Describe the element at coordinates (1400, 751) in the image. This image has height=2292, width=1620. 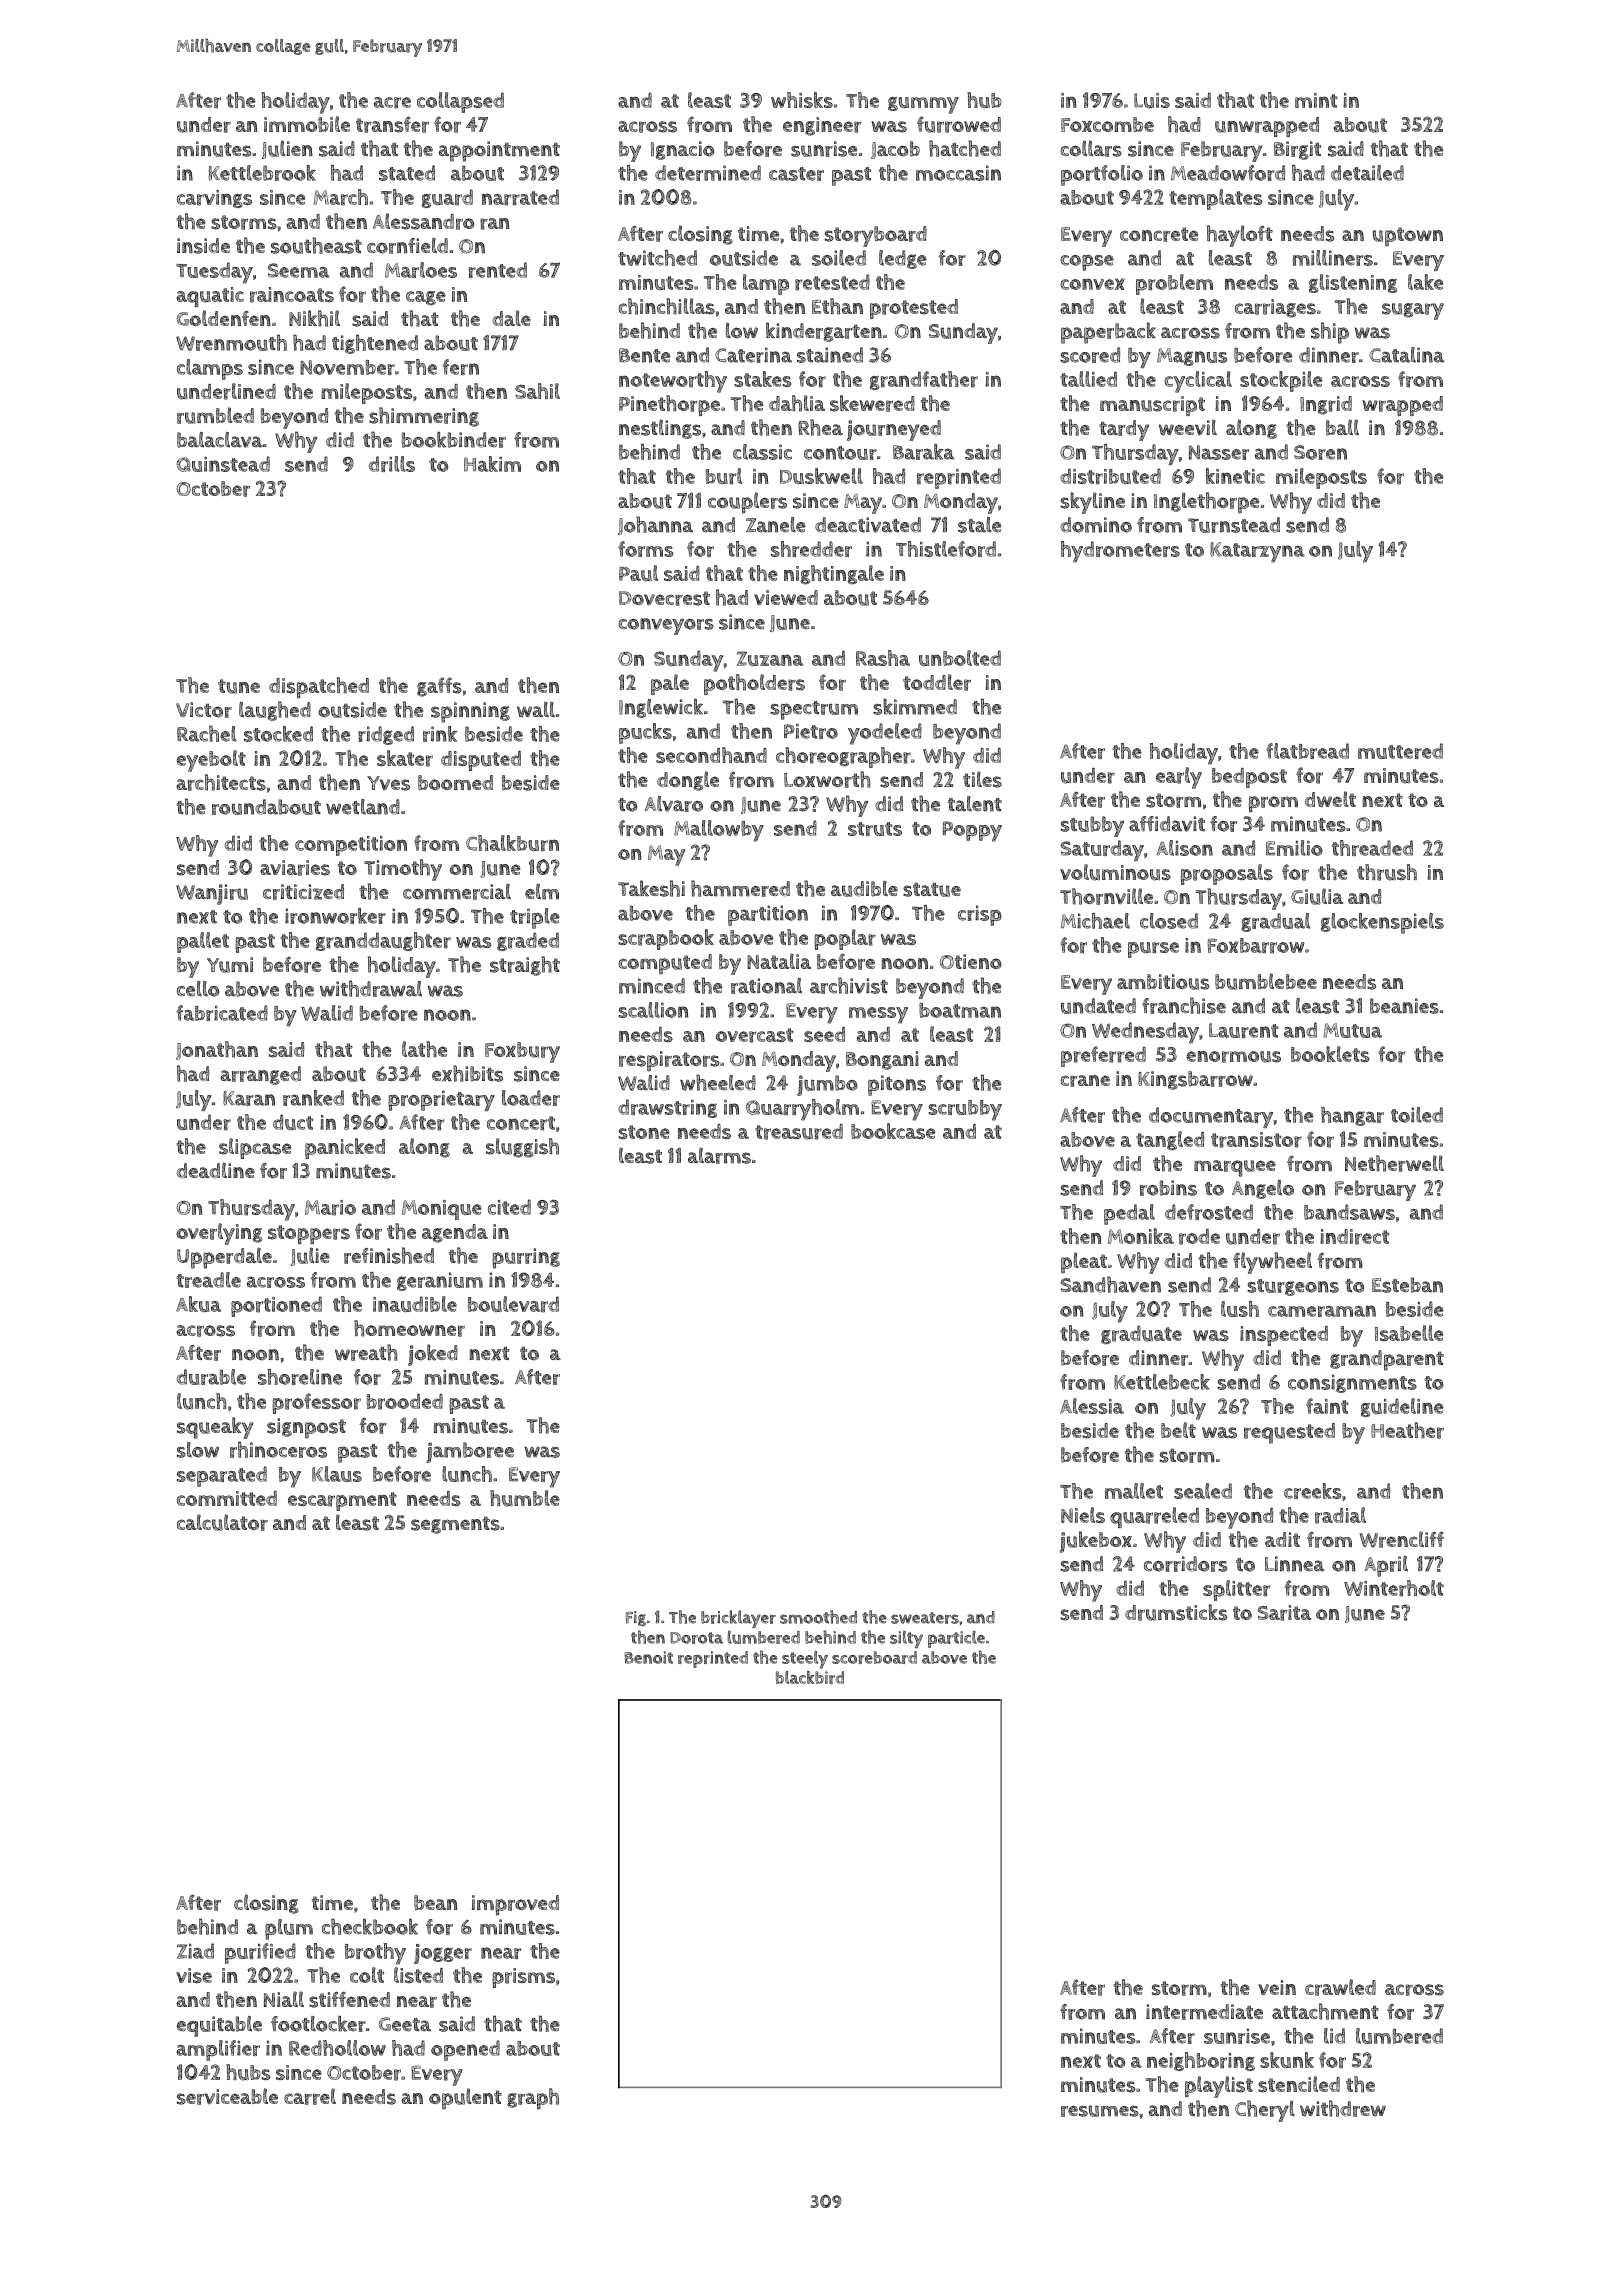
I see `muttered` at that location.
